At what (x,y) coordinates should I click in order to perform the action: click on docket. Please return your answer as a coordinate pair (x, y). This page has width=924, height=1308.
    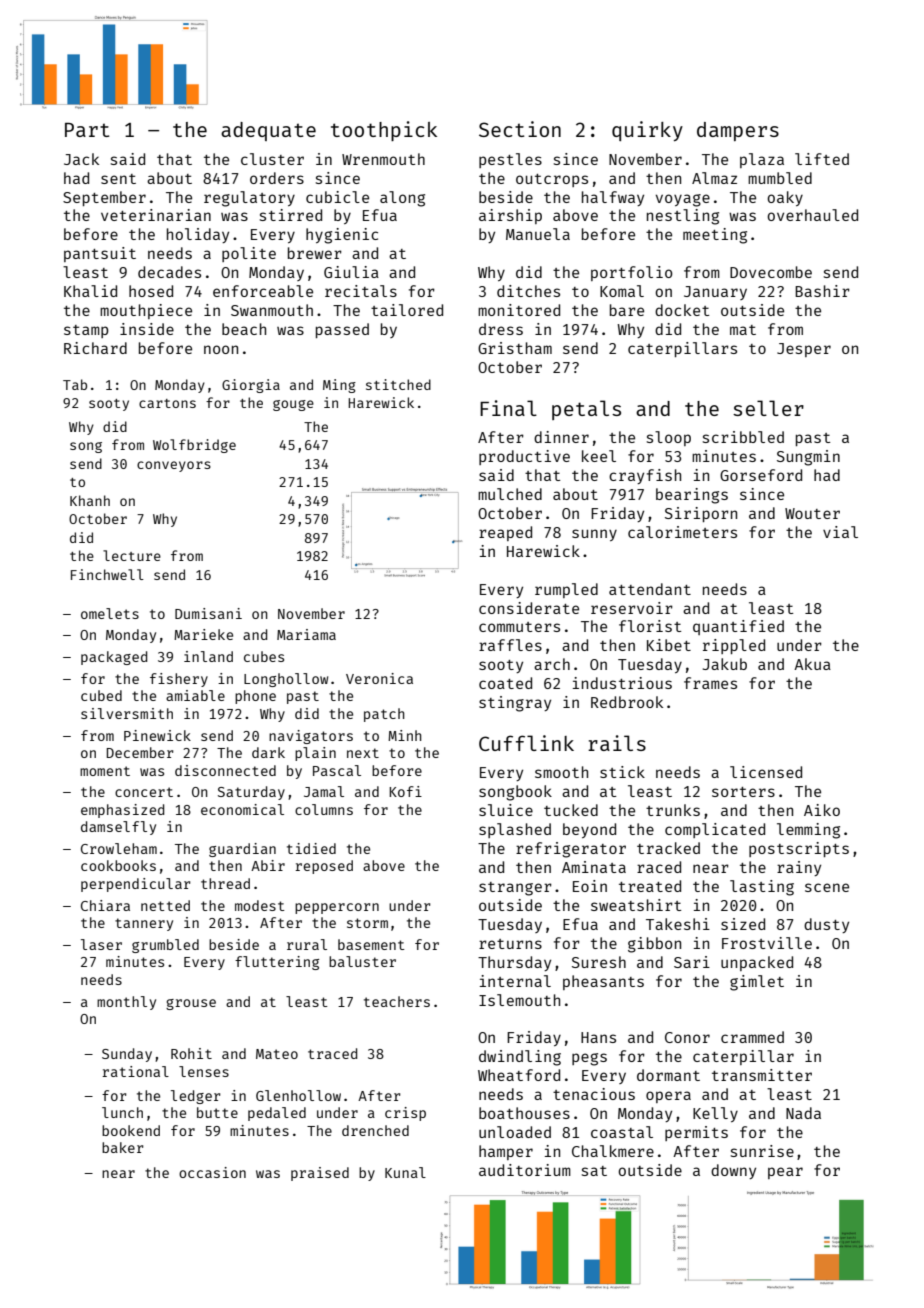
    Looking at the image, I should click on (682, 310).
